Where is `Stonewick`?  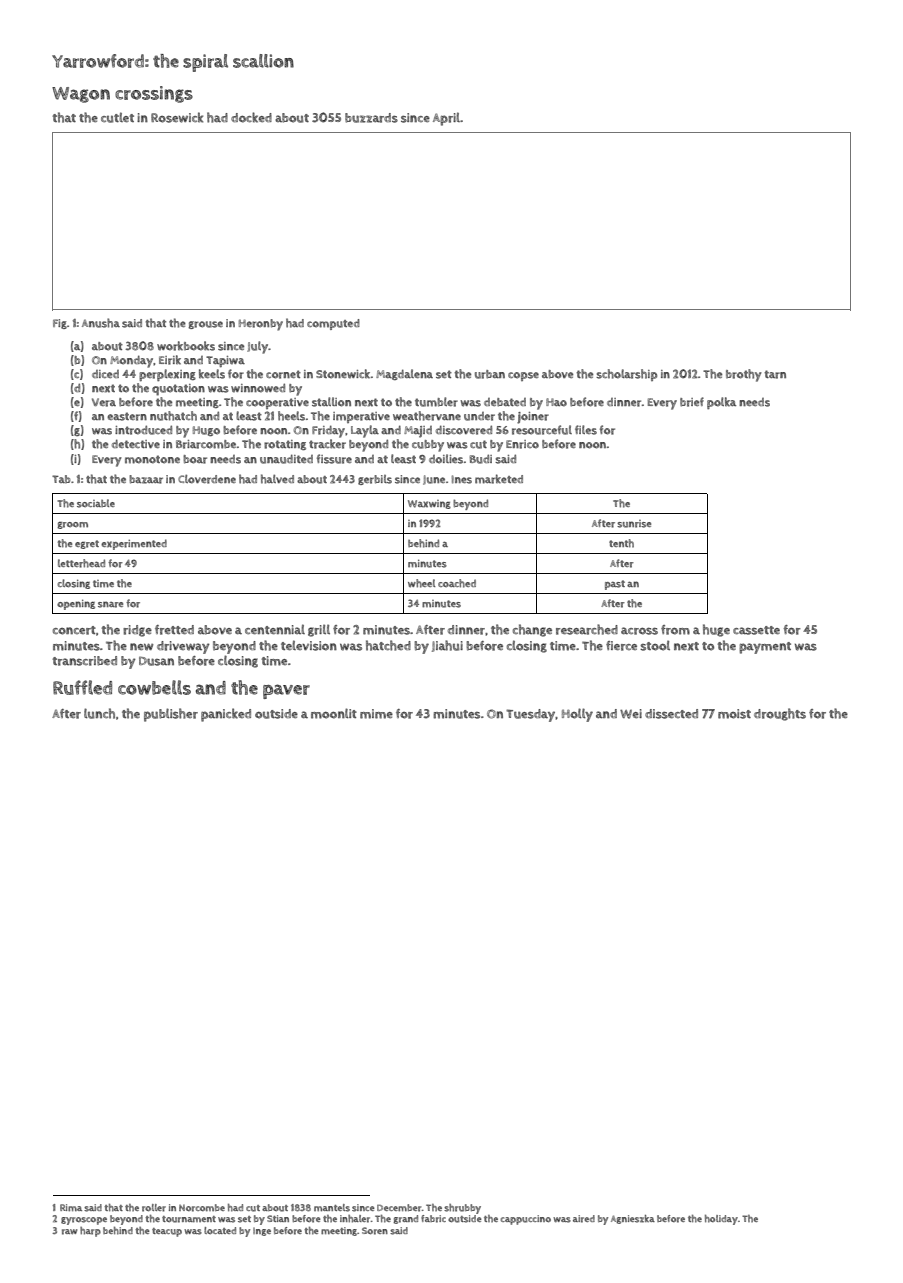
Stonewick is located at coordinates (343, 374).
